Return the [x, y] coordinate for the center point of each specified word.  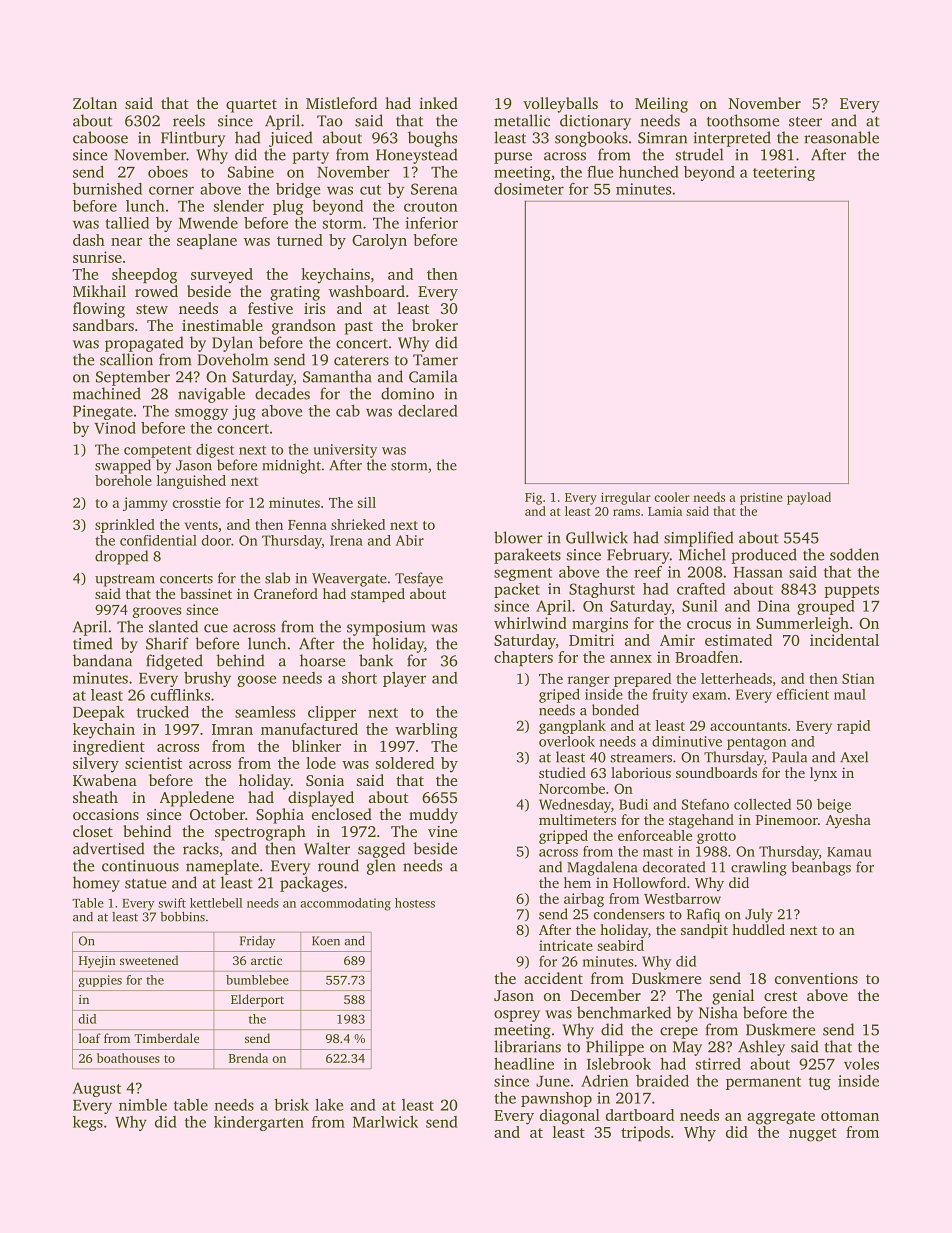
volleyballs [560, 105]
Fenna [307, 525]
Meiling [661, 105]
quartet [251, 106]
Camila [433, 376]
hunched [649, 172]
